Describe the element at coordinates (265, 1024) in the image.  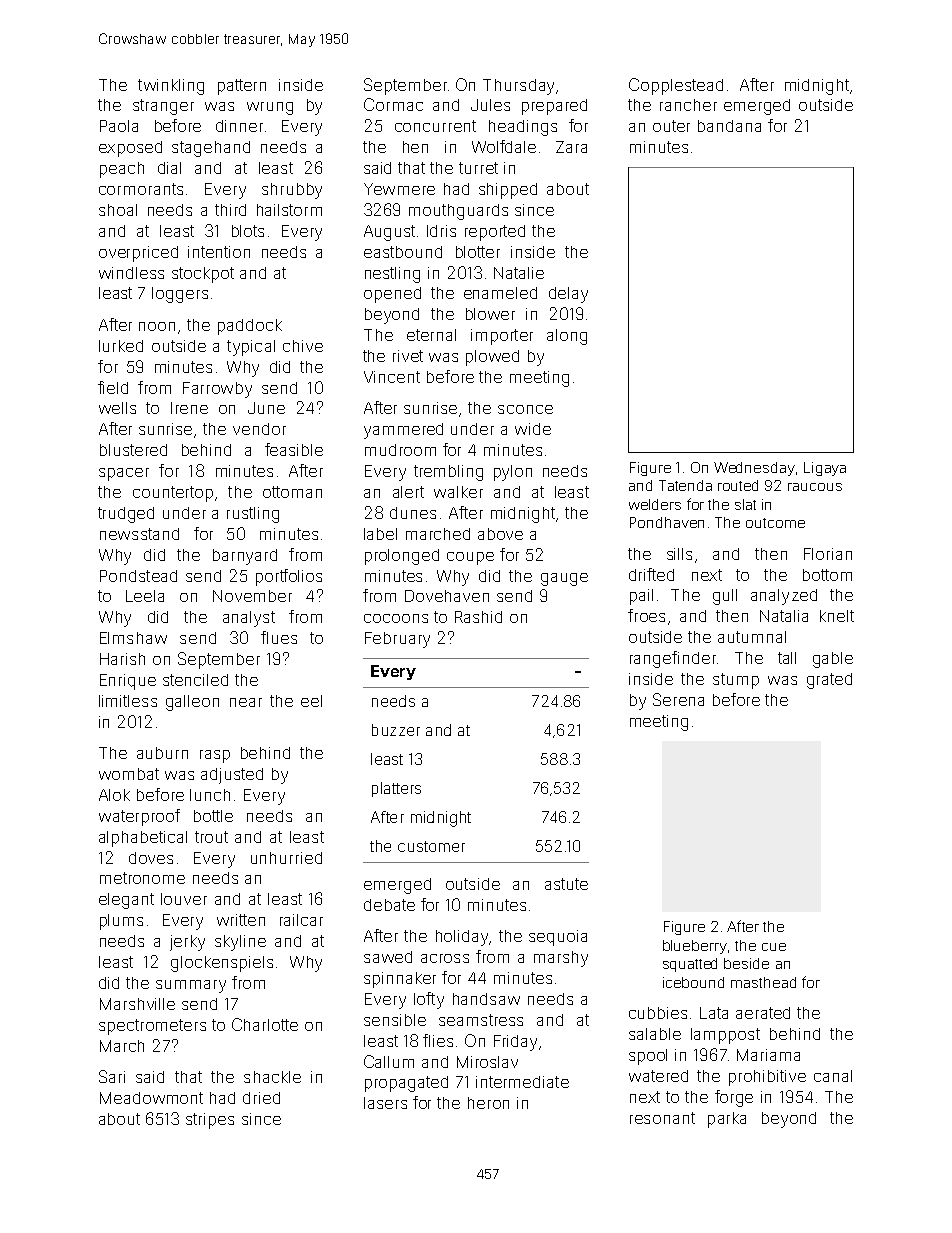
I see `Charlotte` at that location.
